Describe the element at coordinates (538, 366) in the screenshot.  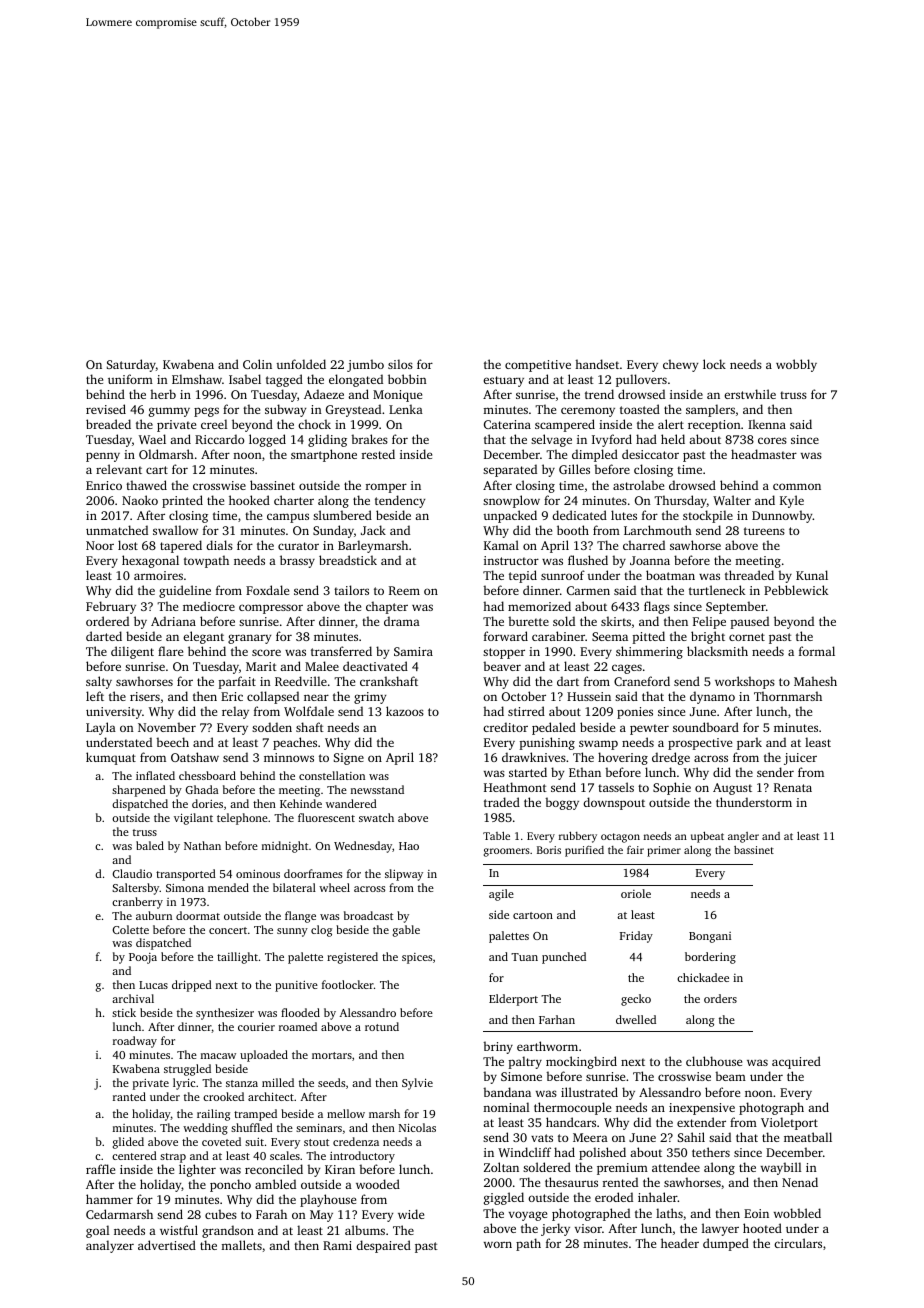
I see `competitive` at that location.
